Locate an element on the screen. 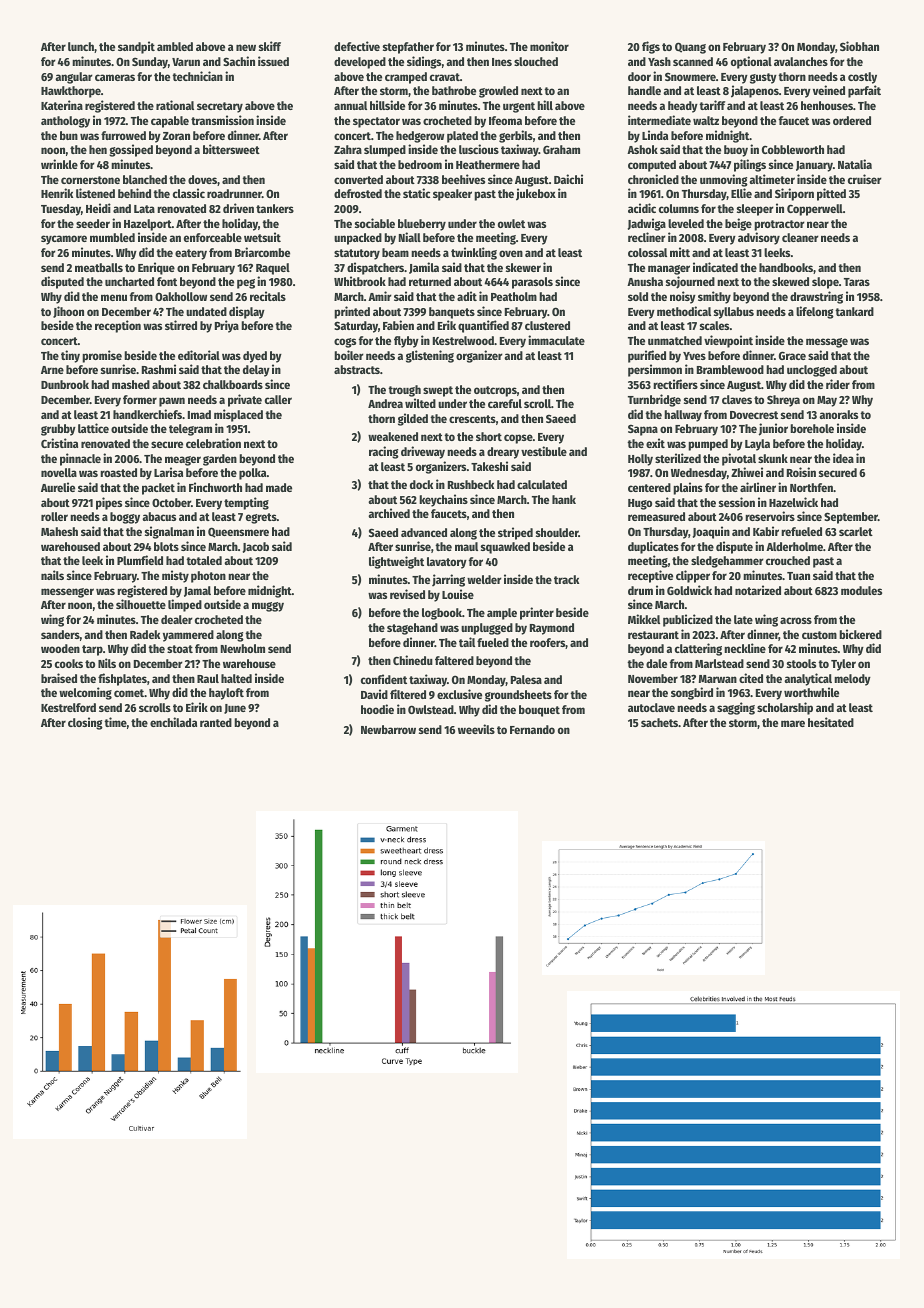  misplaced is located at coordinates (238, 415).
